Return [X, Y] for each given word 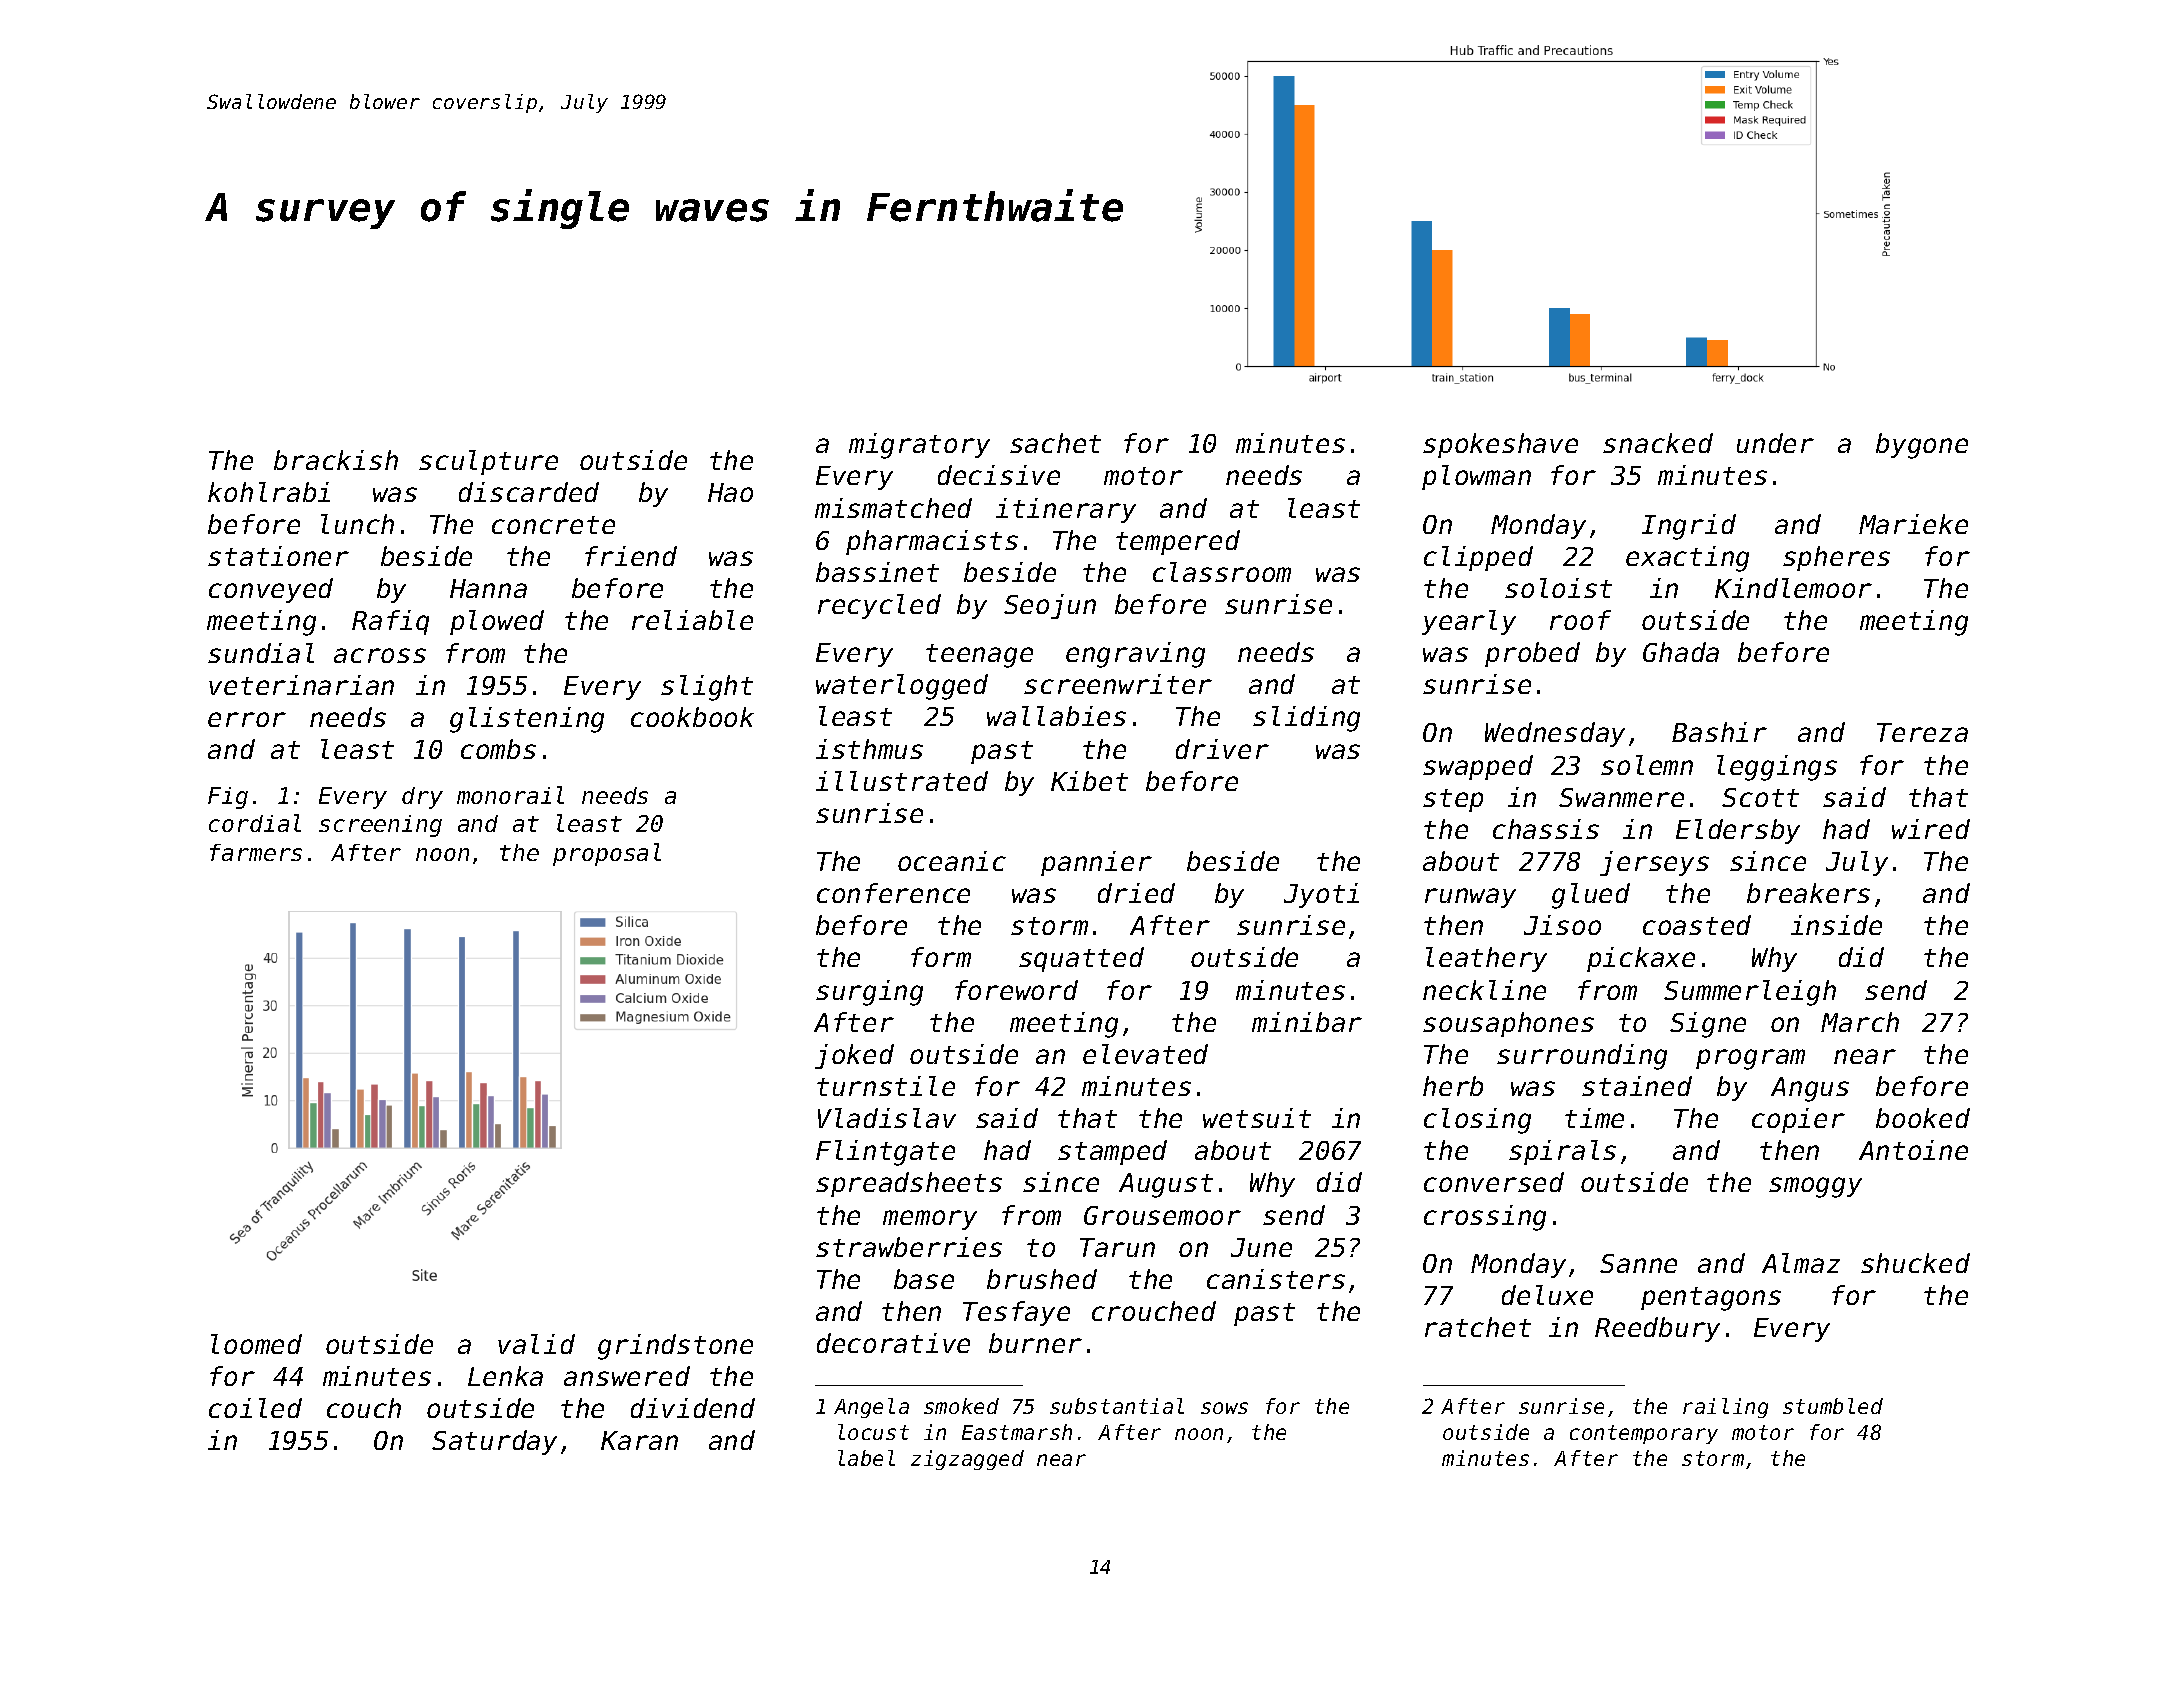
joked [854, 1056]
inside [1836, 925]
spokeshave [1500, 445]
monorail [510, 795]
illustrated [902, 781]
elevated [1145, 1054]
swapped [1478, 767]
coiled [255, 1408]
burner [1035, 1343]
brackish [336, 460]
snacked [1658, 443]
